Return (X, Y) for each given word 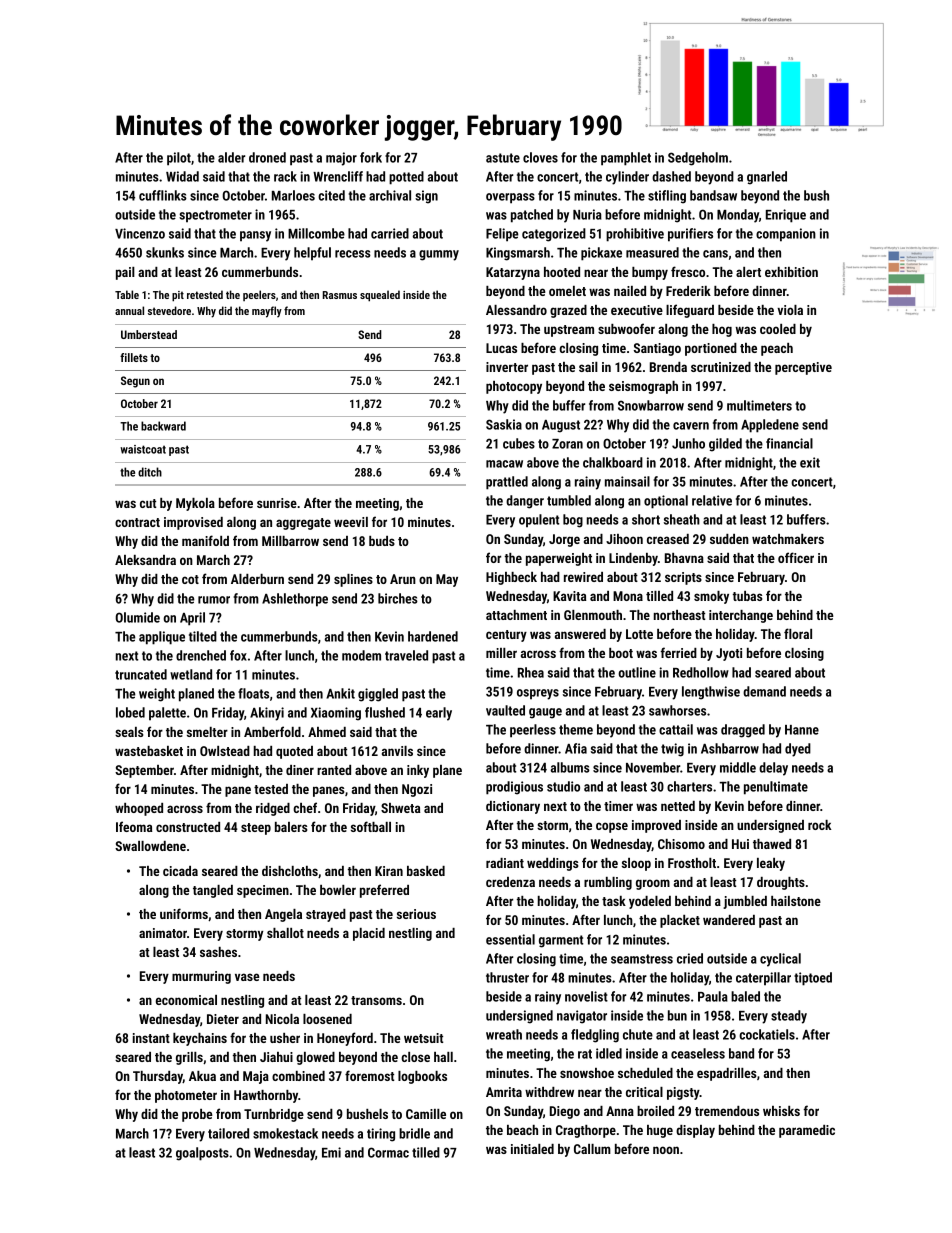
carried (390, 233)
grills (189, 1058)
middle (738, 767)
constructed (188, 827)
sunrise (277, 503)
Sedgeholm (698, 159)
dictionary (513, 807)
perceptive (803, 368)
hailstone (796, 901)
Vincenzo (140, 233)
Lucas (501, 348)
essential (510, 939)
